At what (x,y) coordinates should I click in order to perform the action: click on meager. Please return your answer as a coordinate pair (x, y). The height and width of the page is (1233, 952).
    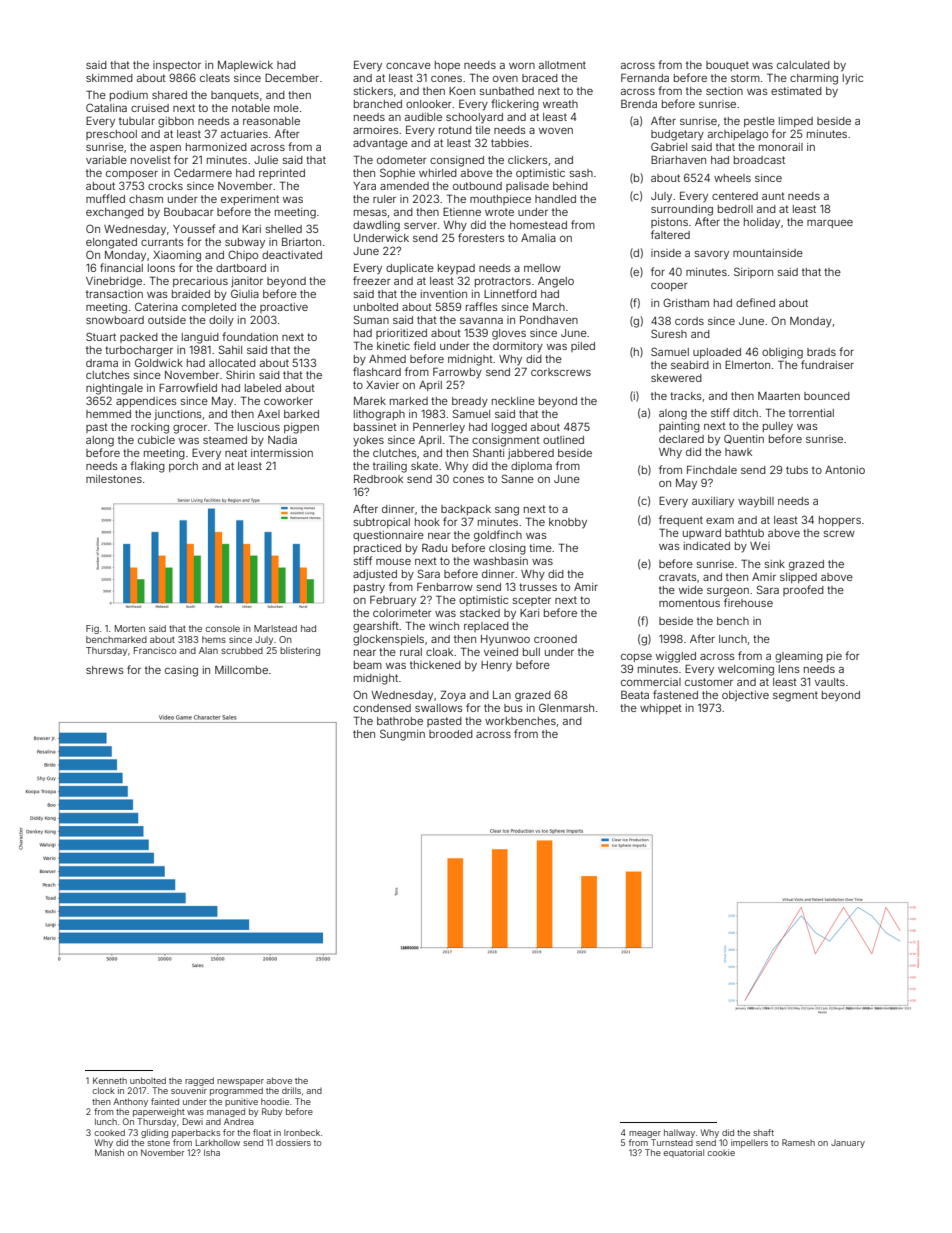
    Looking at the image, I should click on (645, 1134).
